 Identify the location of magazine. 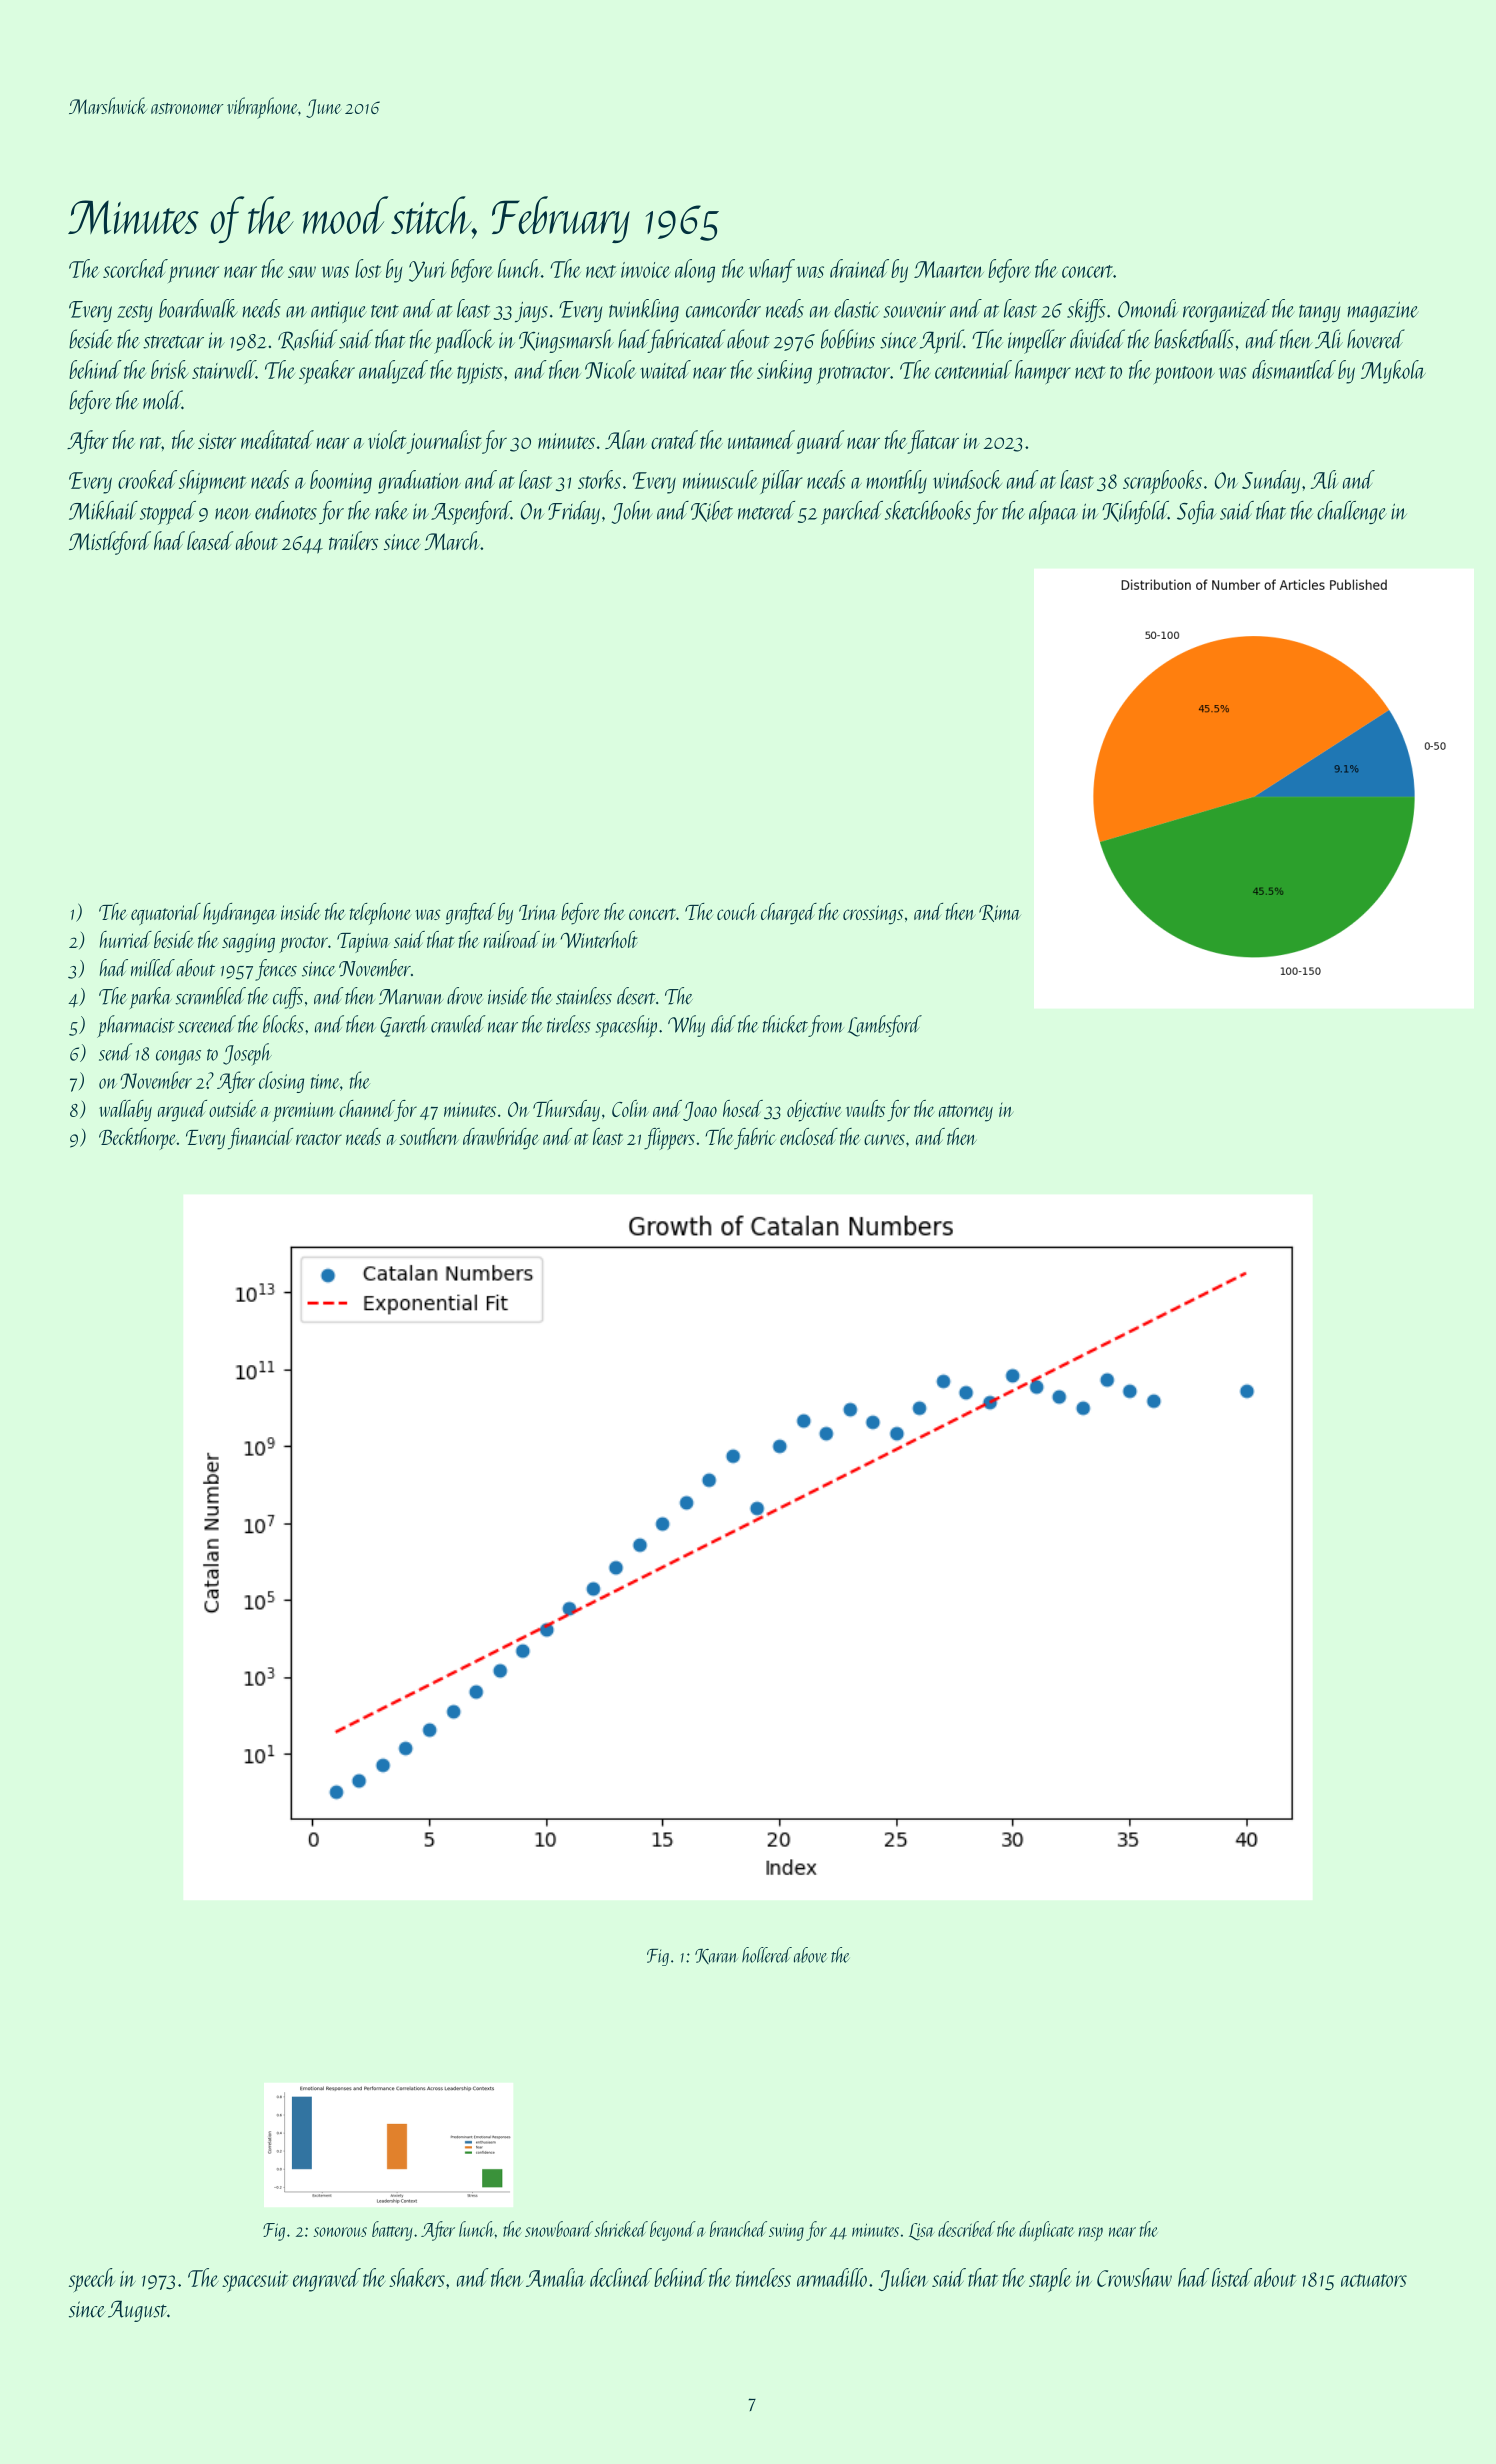
(1382, 311).
